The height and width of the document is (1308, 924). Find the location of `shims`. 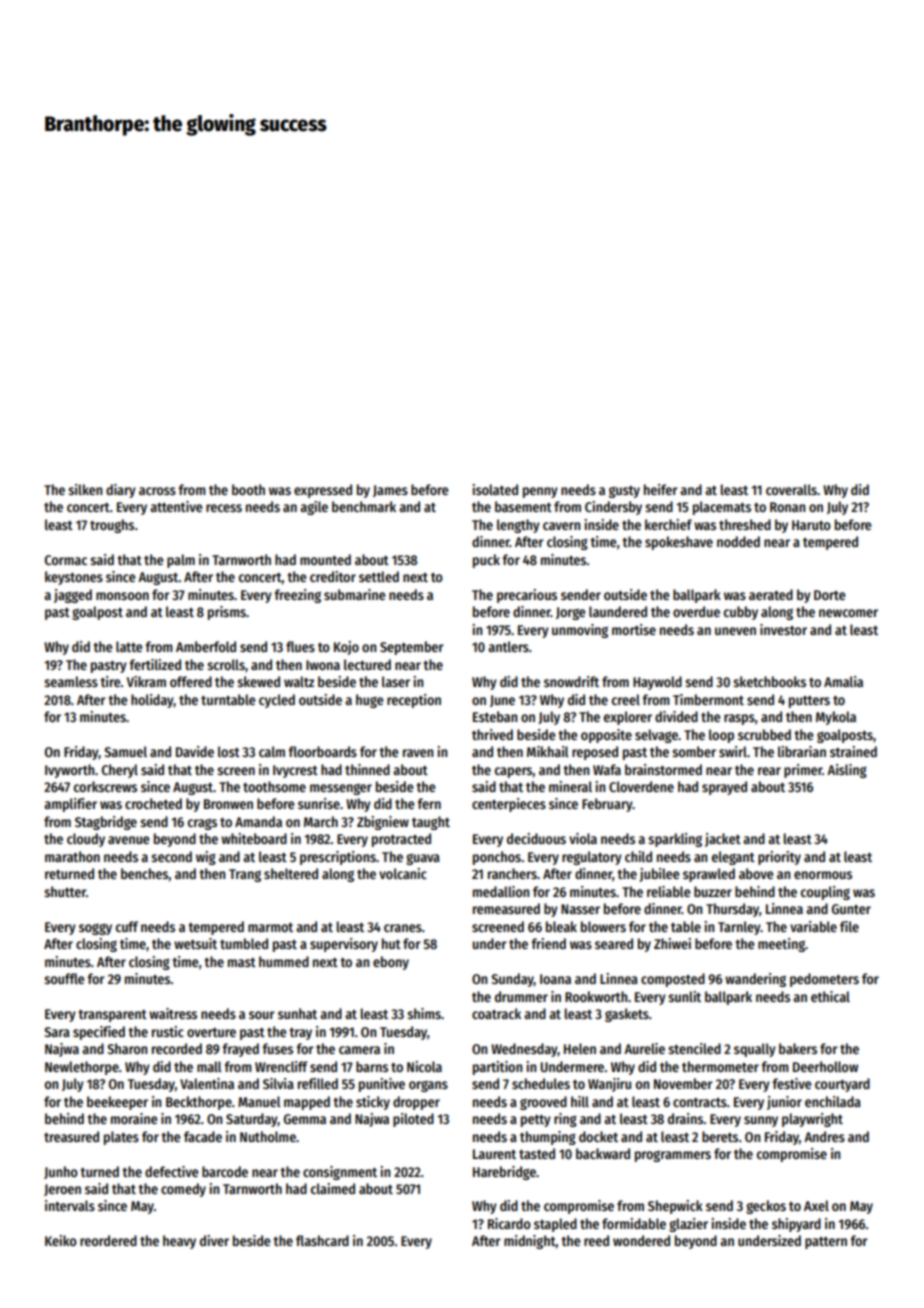

shims is located at coordinates (424, 1013).
